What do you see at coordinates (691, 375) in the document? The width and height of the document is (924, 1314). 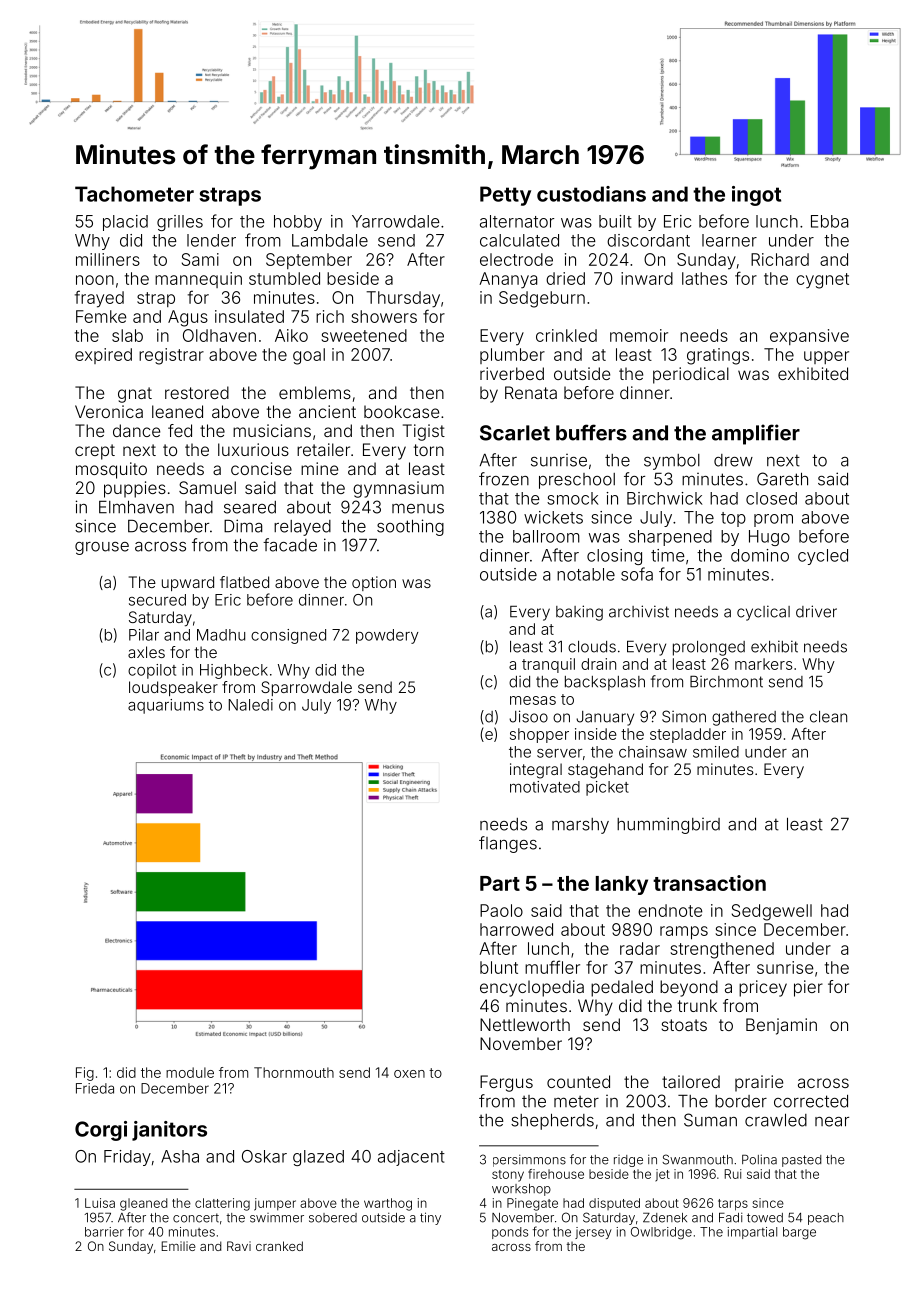 I see `periodical` at bounding box center [691, 375].
